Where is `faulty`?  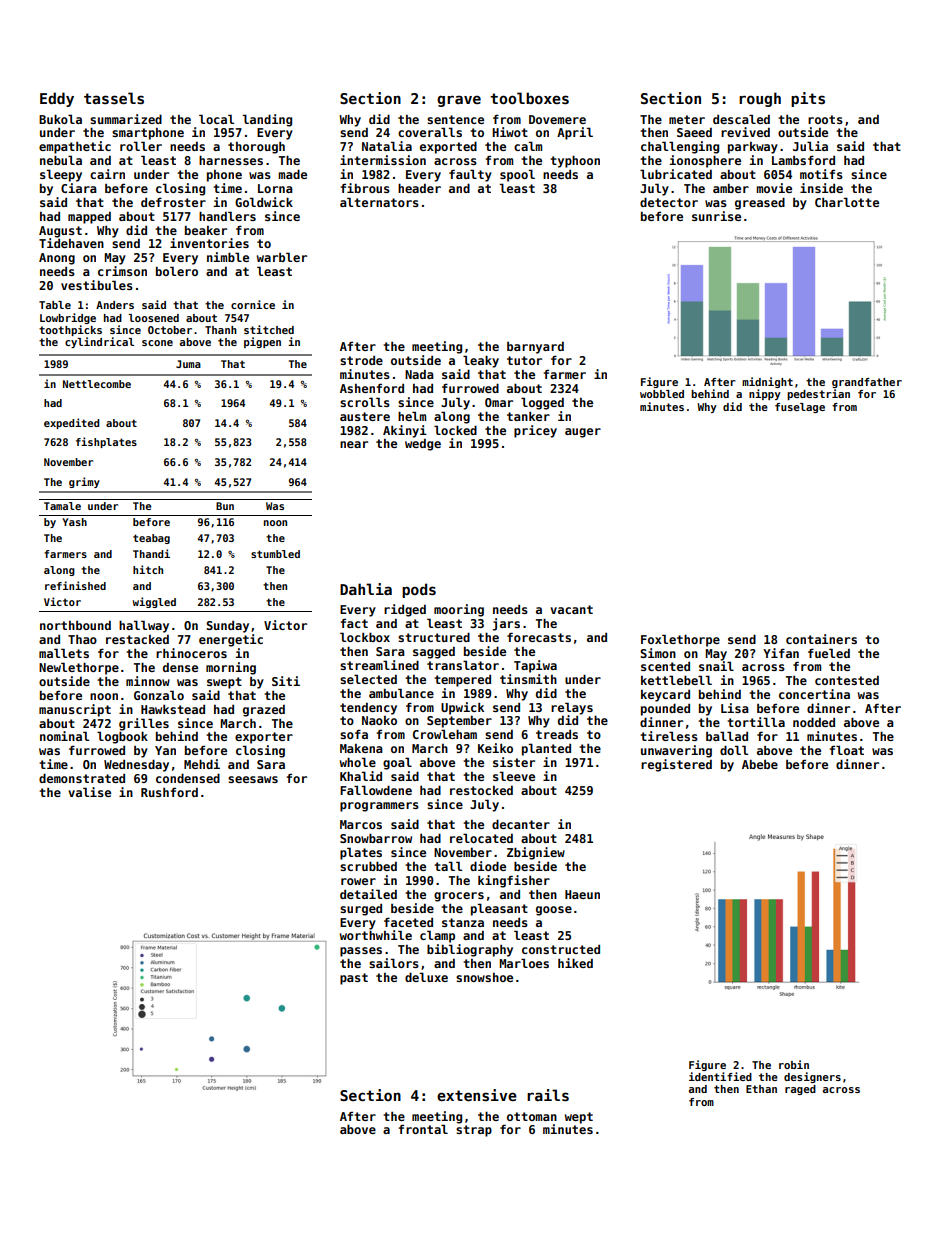 faulty is located at coordinates (470, 175).
